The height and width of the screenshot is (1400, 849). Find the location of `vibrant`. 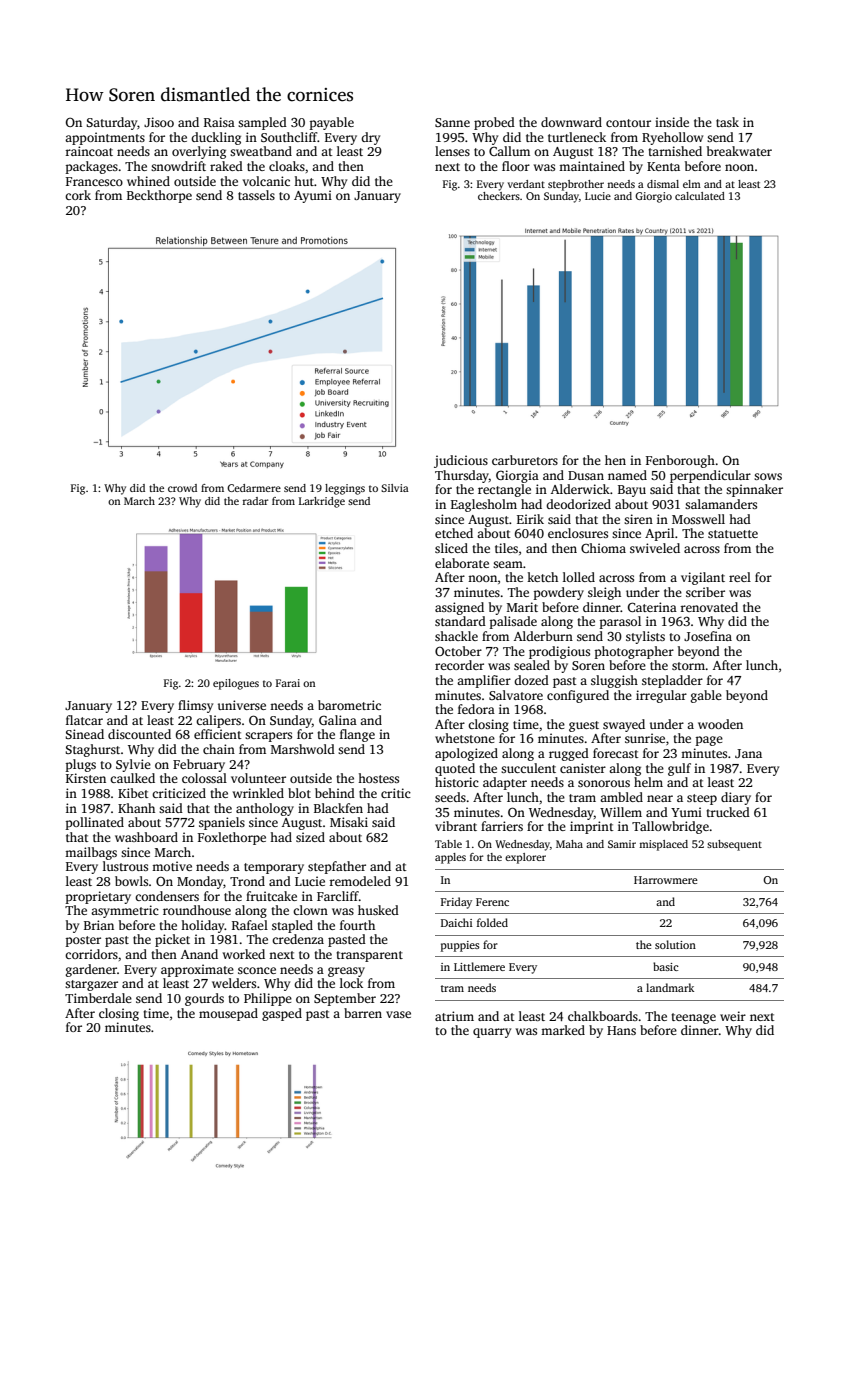

vibrant is located at coordinates (456, 826).
